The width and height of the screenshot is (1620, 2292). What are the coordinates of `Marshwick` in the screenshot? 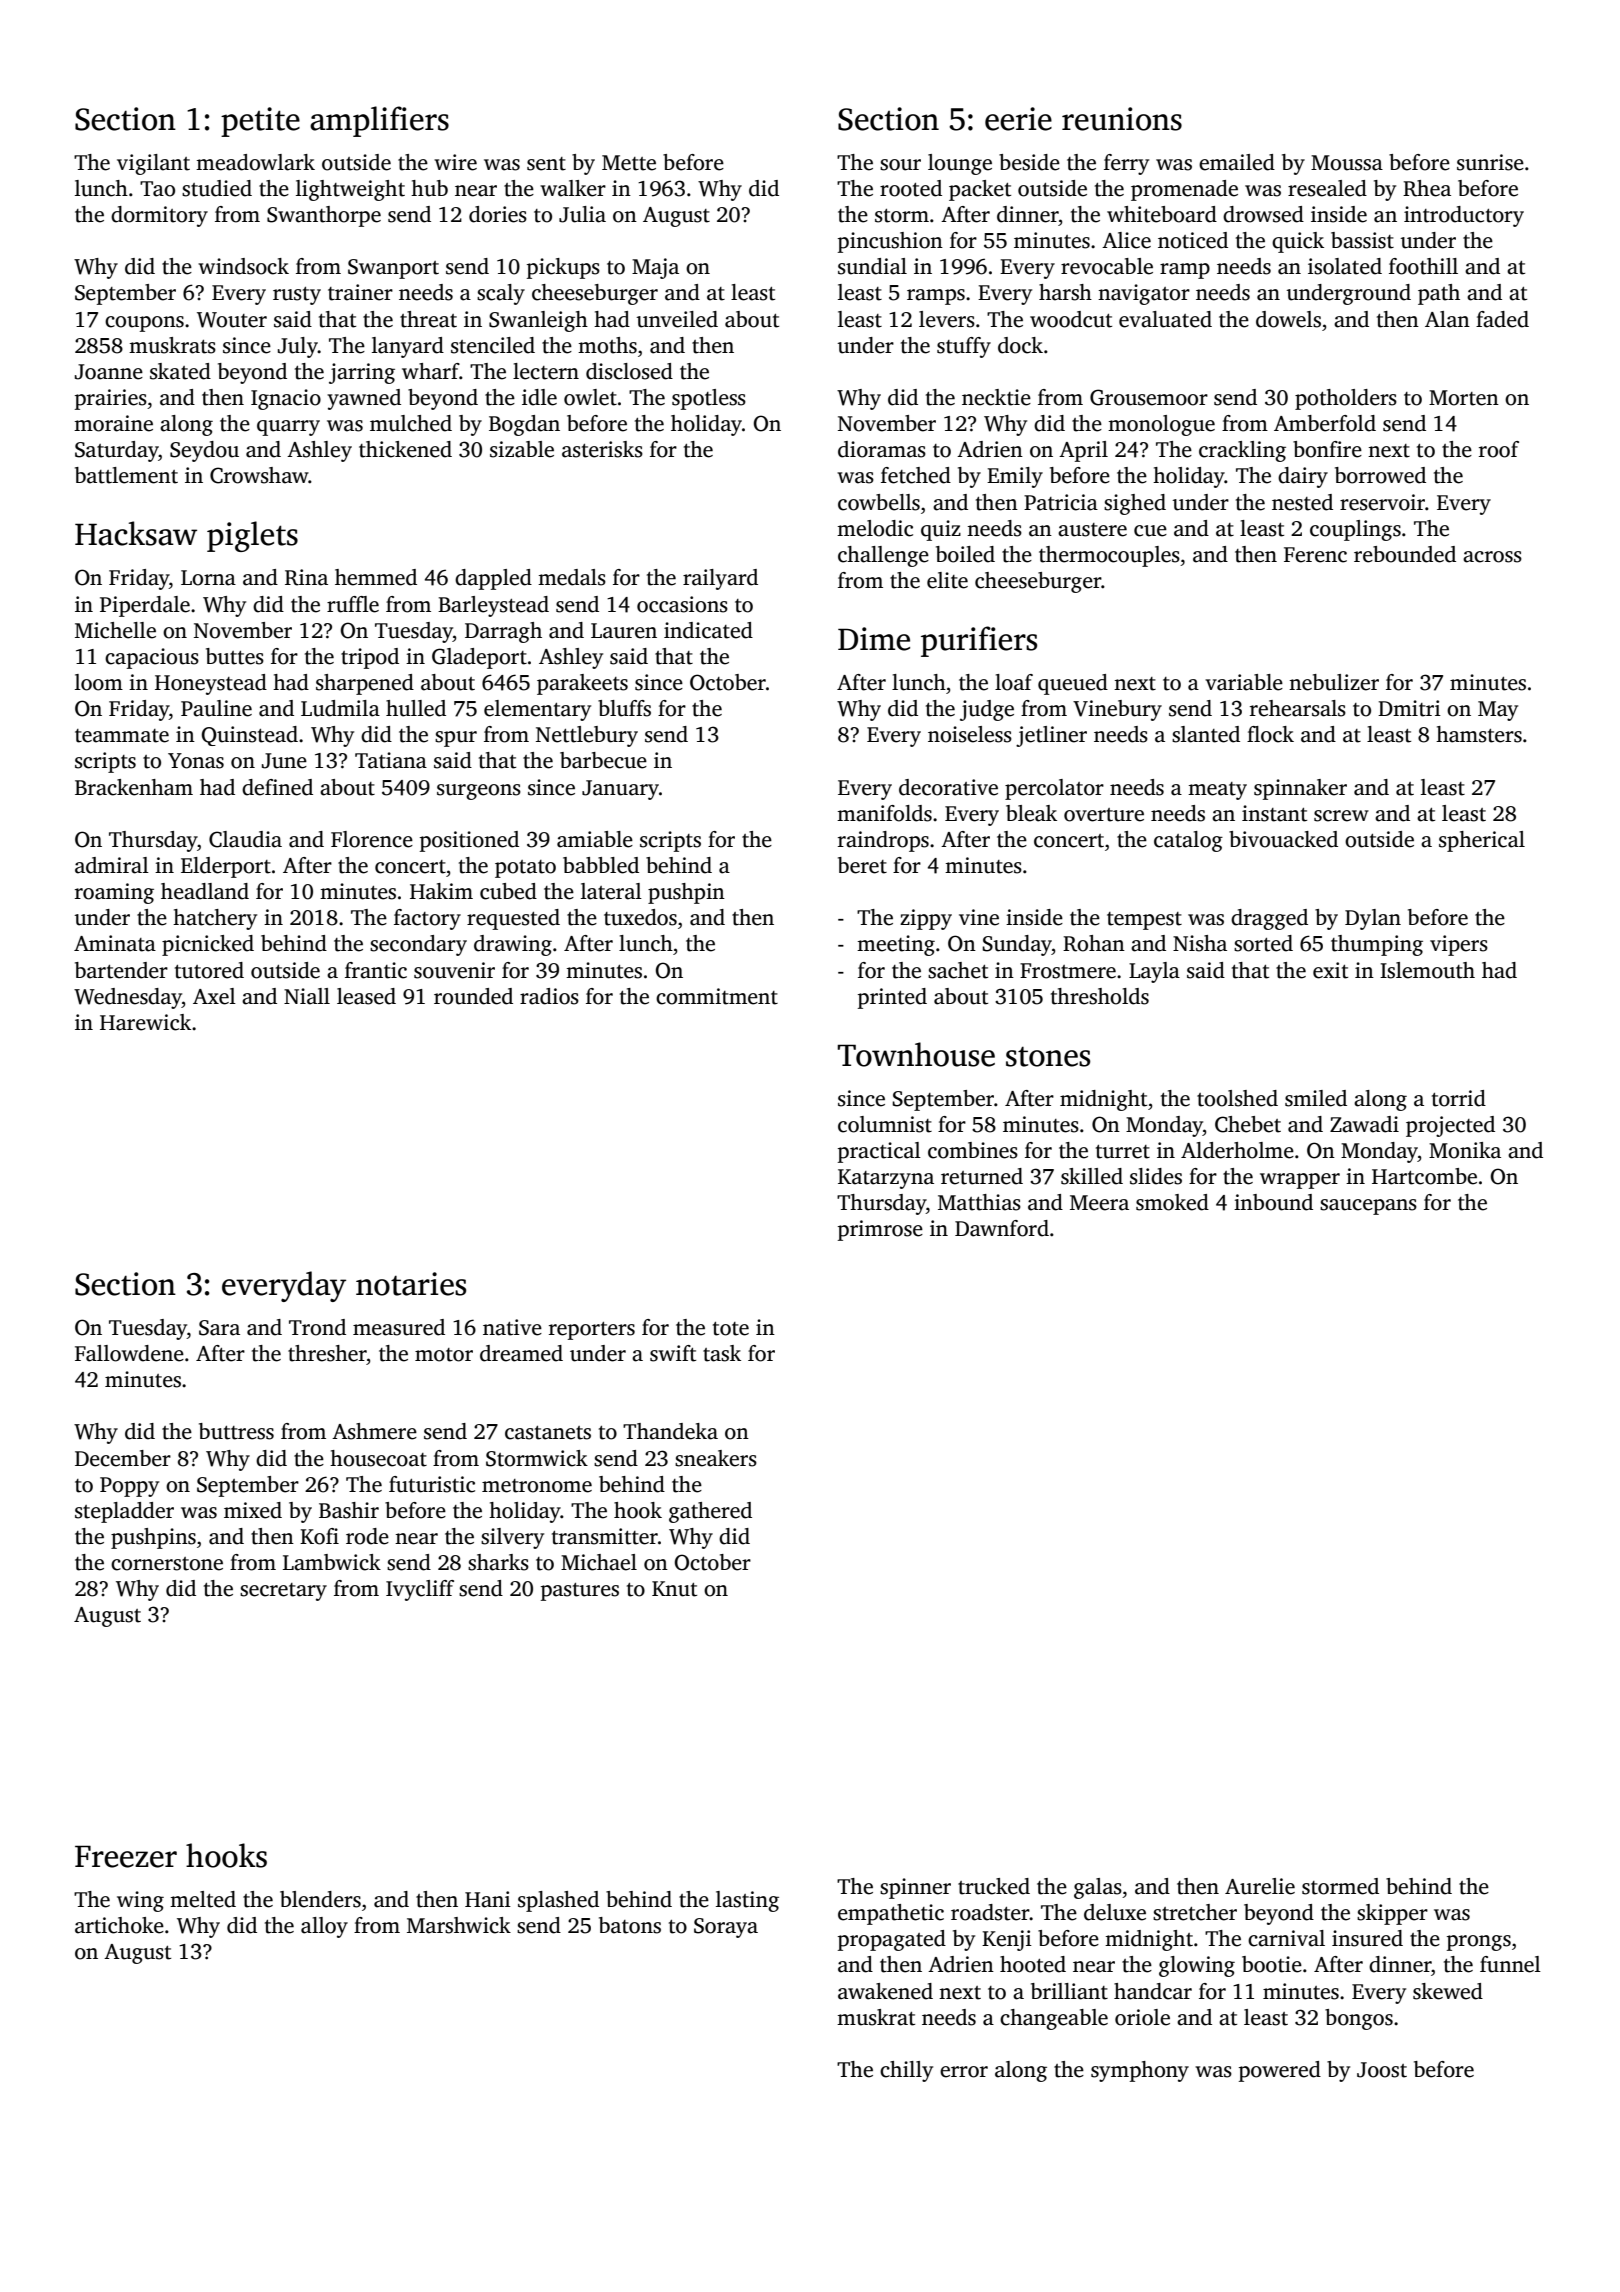 It's located at (459, 1925).
